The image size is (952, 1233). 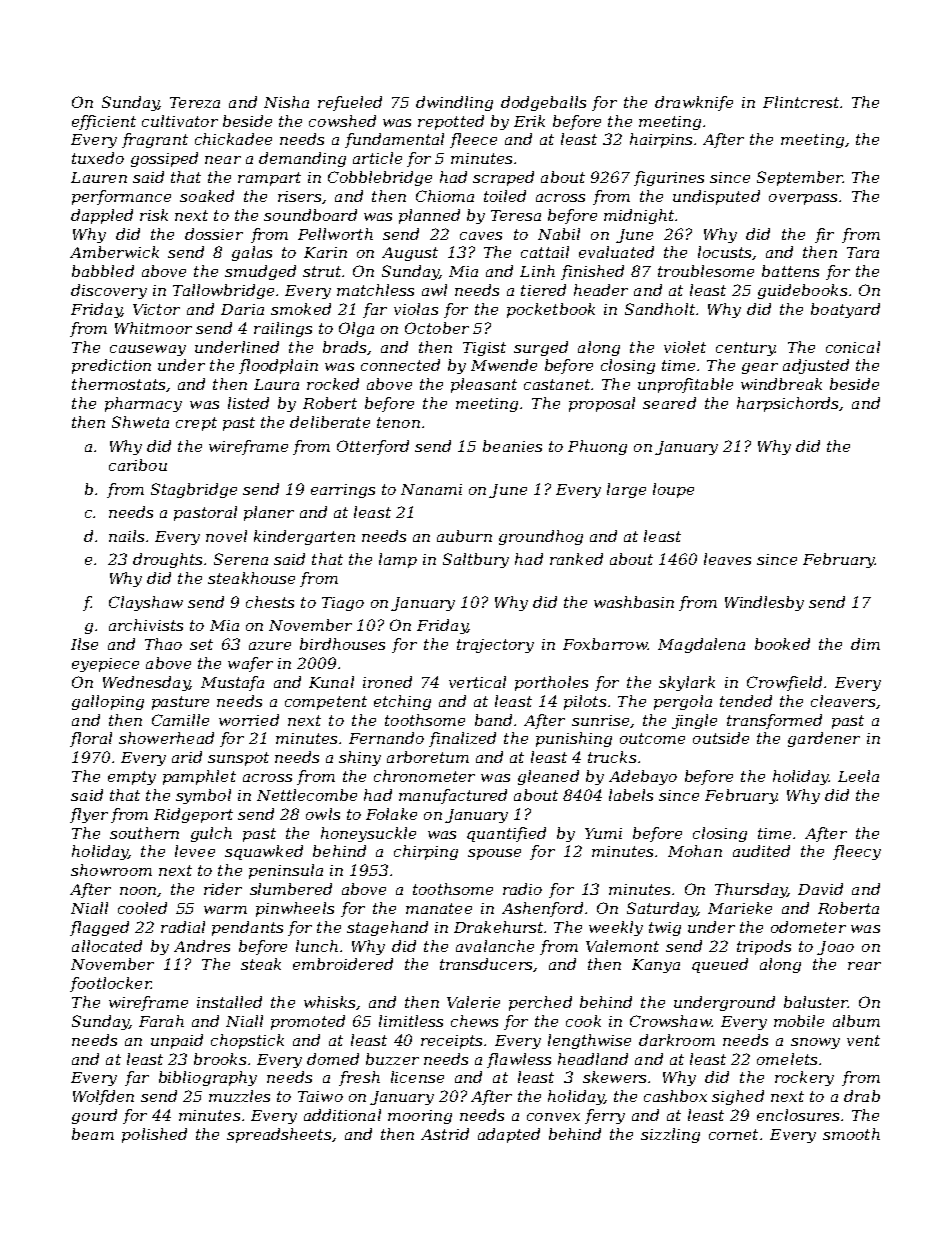 What do you see at coordinates (138, 891) in the image?
I see `noon` at bounding box center [138, 891].
